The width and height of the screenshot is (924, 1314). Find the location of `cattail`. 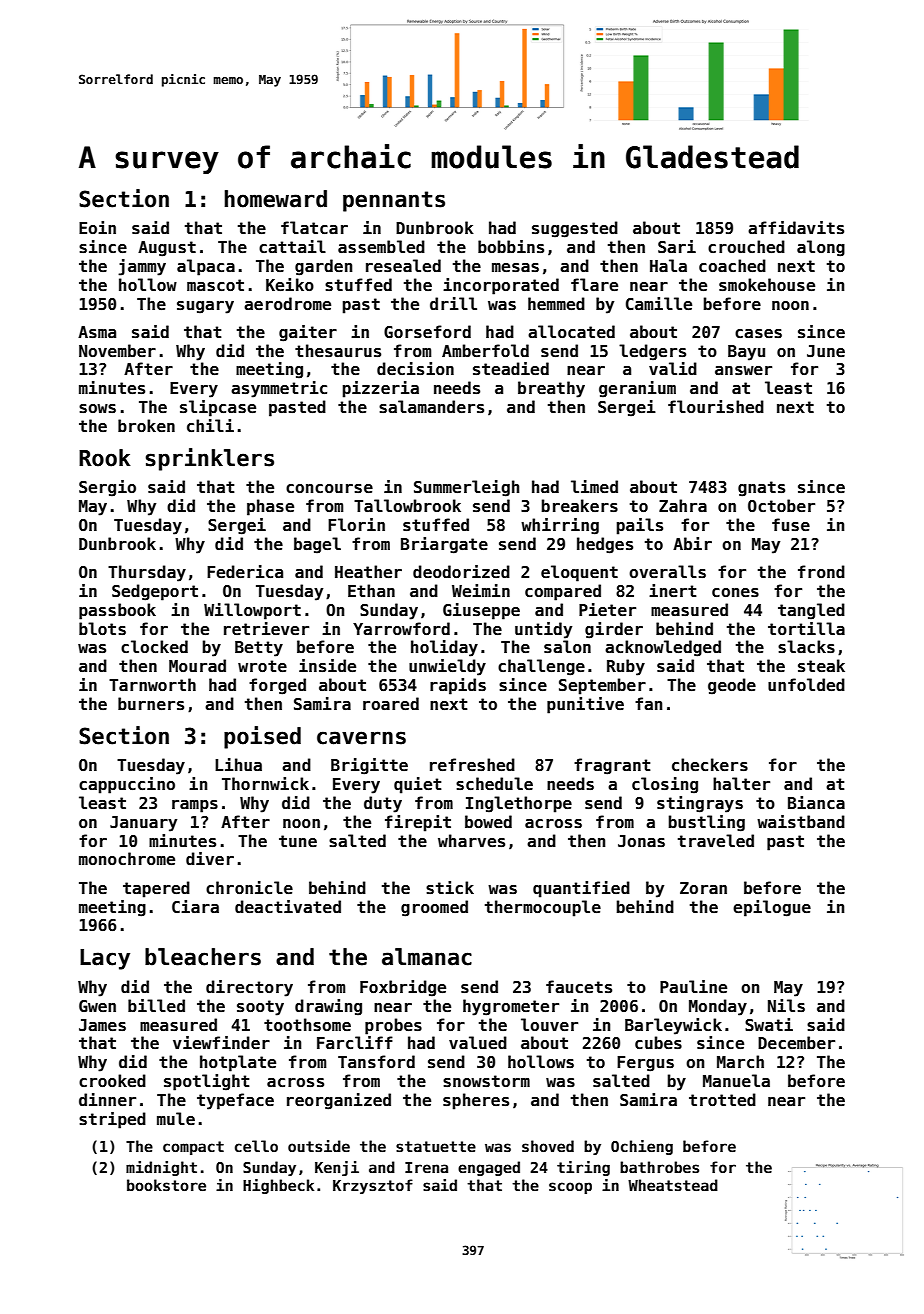

cattail is located at coordinates (292, 246).
